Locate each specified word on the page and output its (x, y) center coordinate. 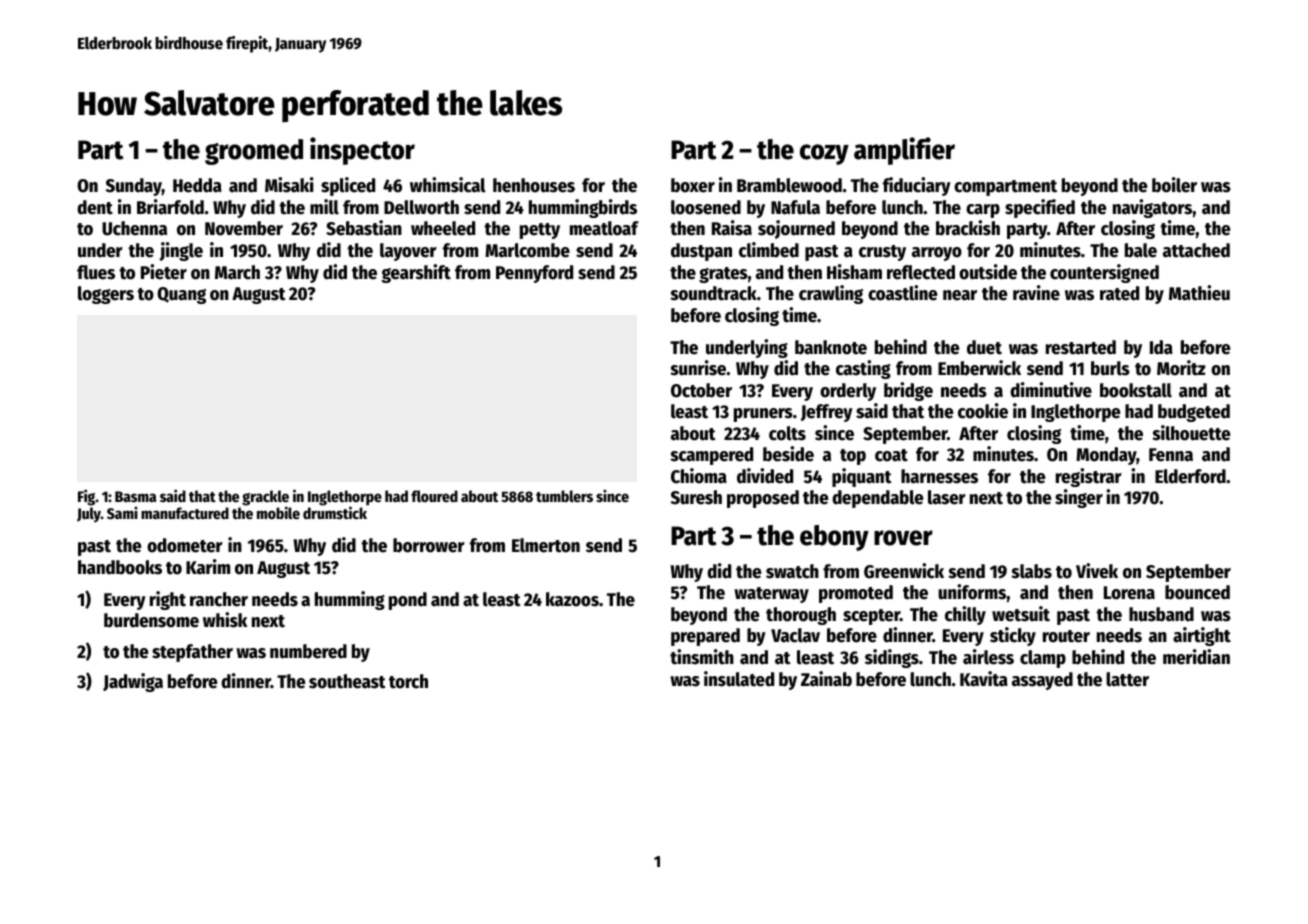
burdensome (151, 620)
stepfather (192, 653)
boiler (1174, 185)
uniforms (972, 592)
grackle (265, 498)
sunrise (698, 368)
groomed (254, 152)
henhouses (534, 185)
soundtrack (713, 293)
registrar (1089, 477)
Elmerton (546, 545)
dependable (877, 499)
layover (408, 252)
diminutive (1051, 390)
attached (1196, 250)
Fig (87, 497)
